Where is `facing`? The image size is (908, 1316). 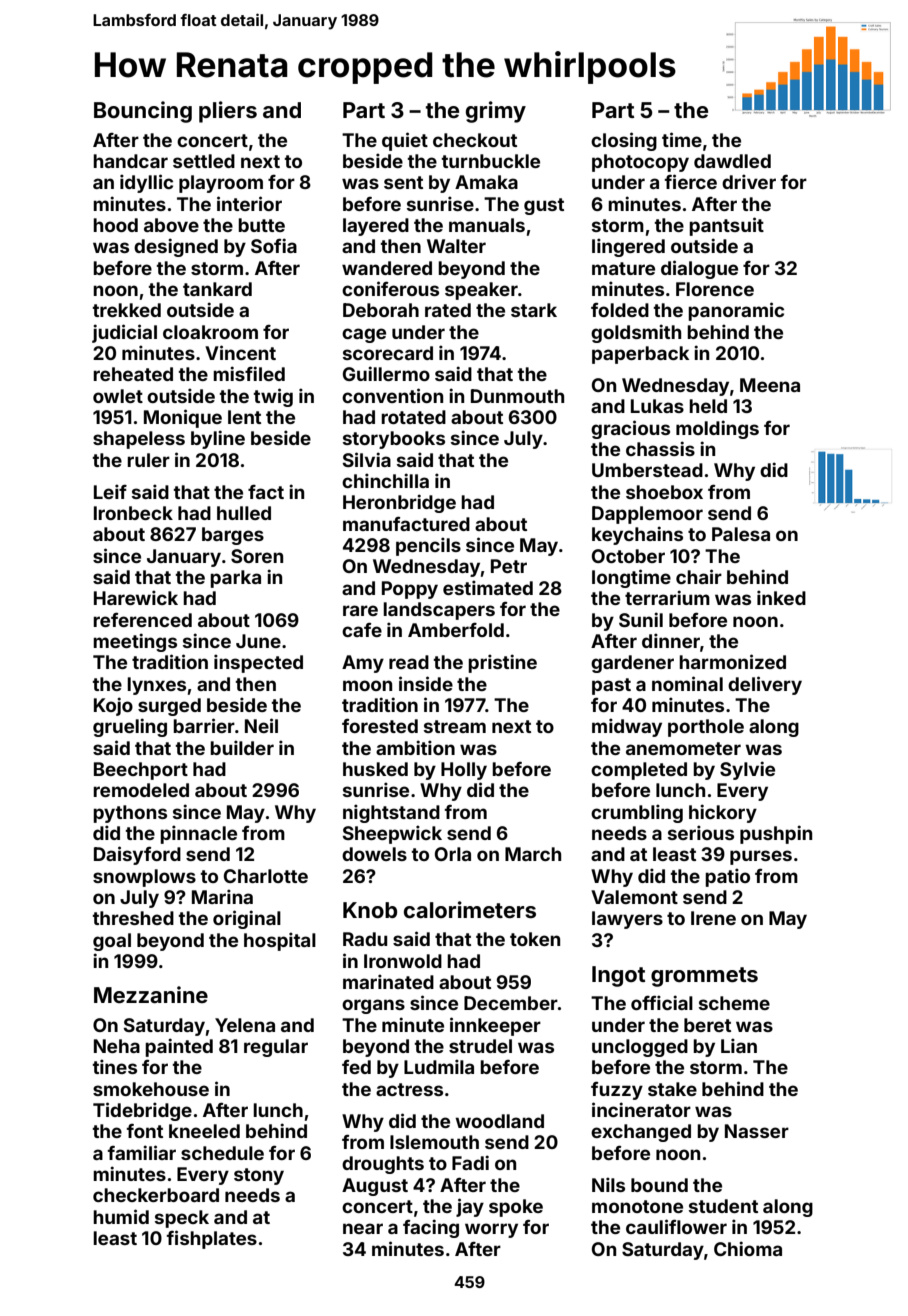 facing is located at coordinates (431, 1228).
